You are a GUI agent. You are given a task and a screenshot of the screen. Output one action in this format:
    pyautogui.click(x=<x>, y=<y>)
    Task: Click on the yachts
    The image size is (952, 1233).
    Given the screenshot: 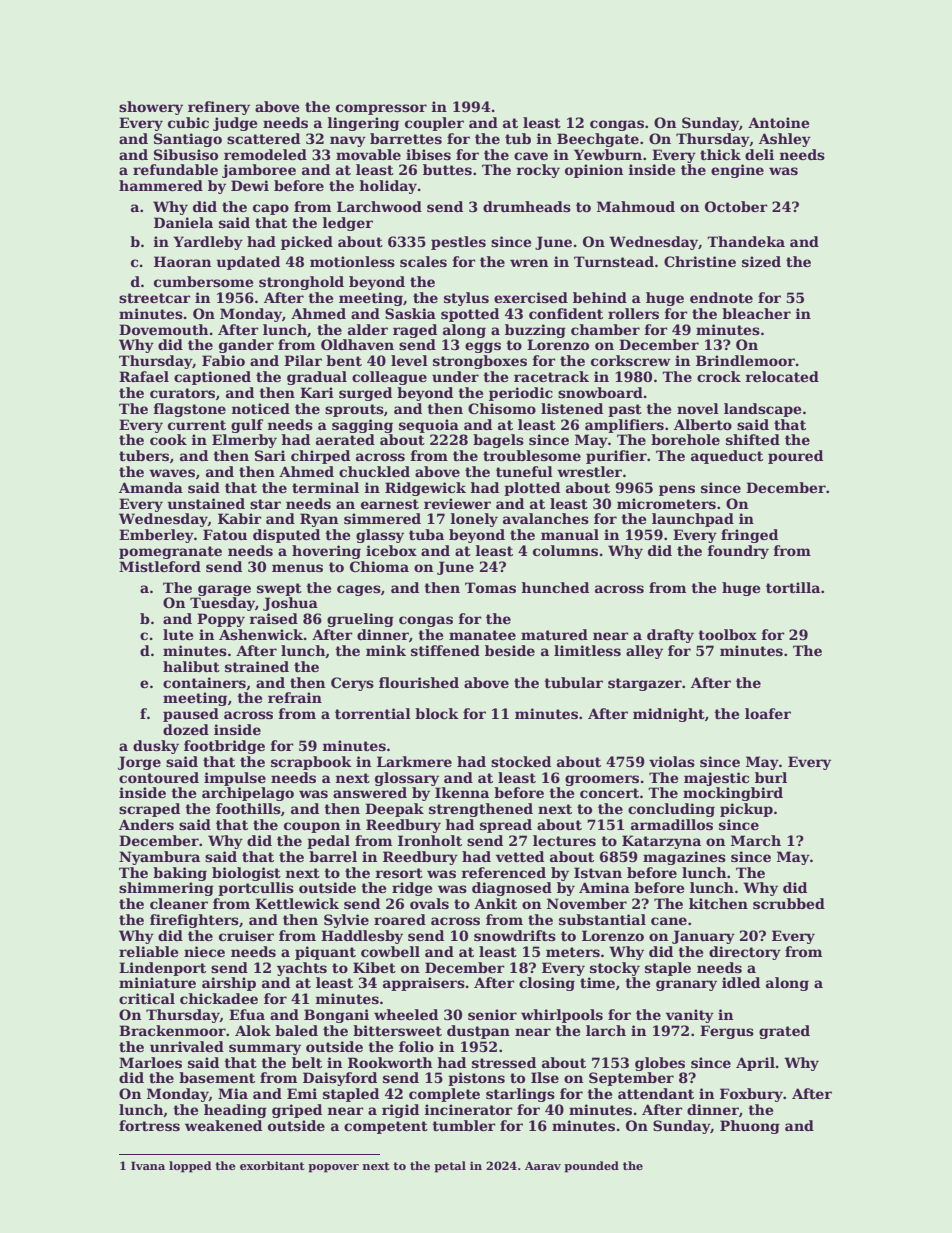 What is the action you would take?
    pyautogui.click(x=302, y=969)
